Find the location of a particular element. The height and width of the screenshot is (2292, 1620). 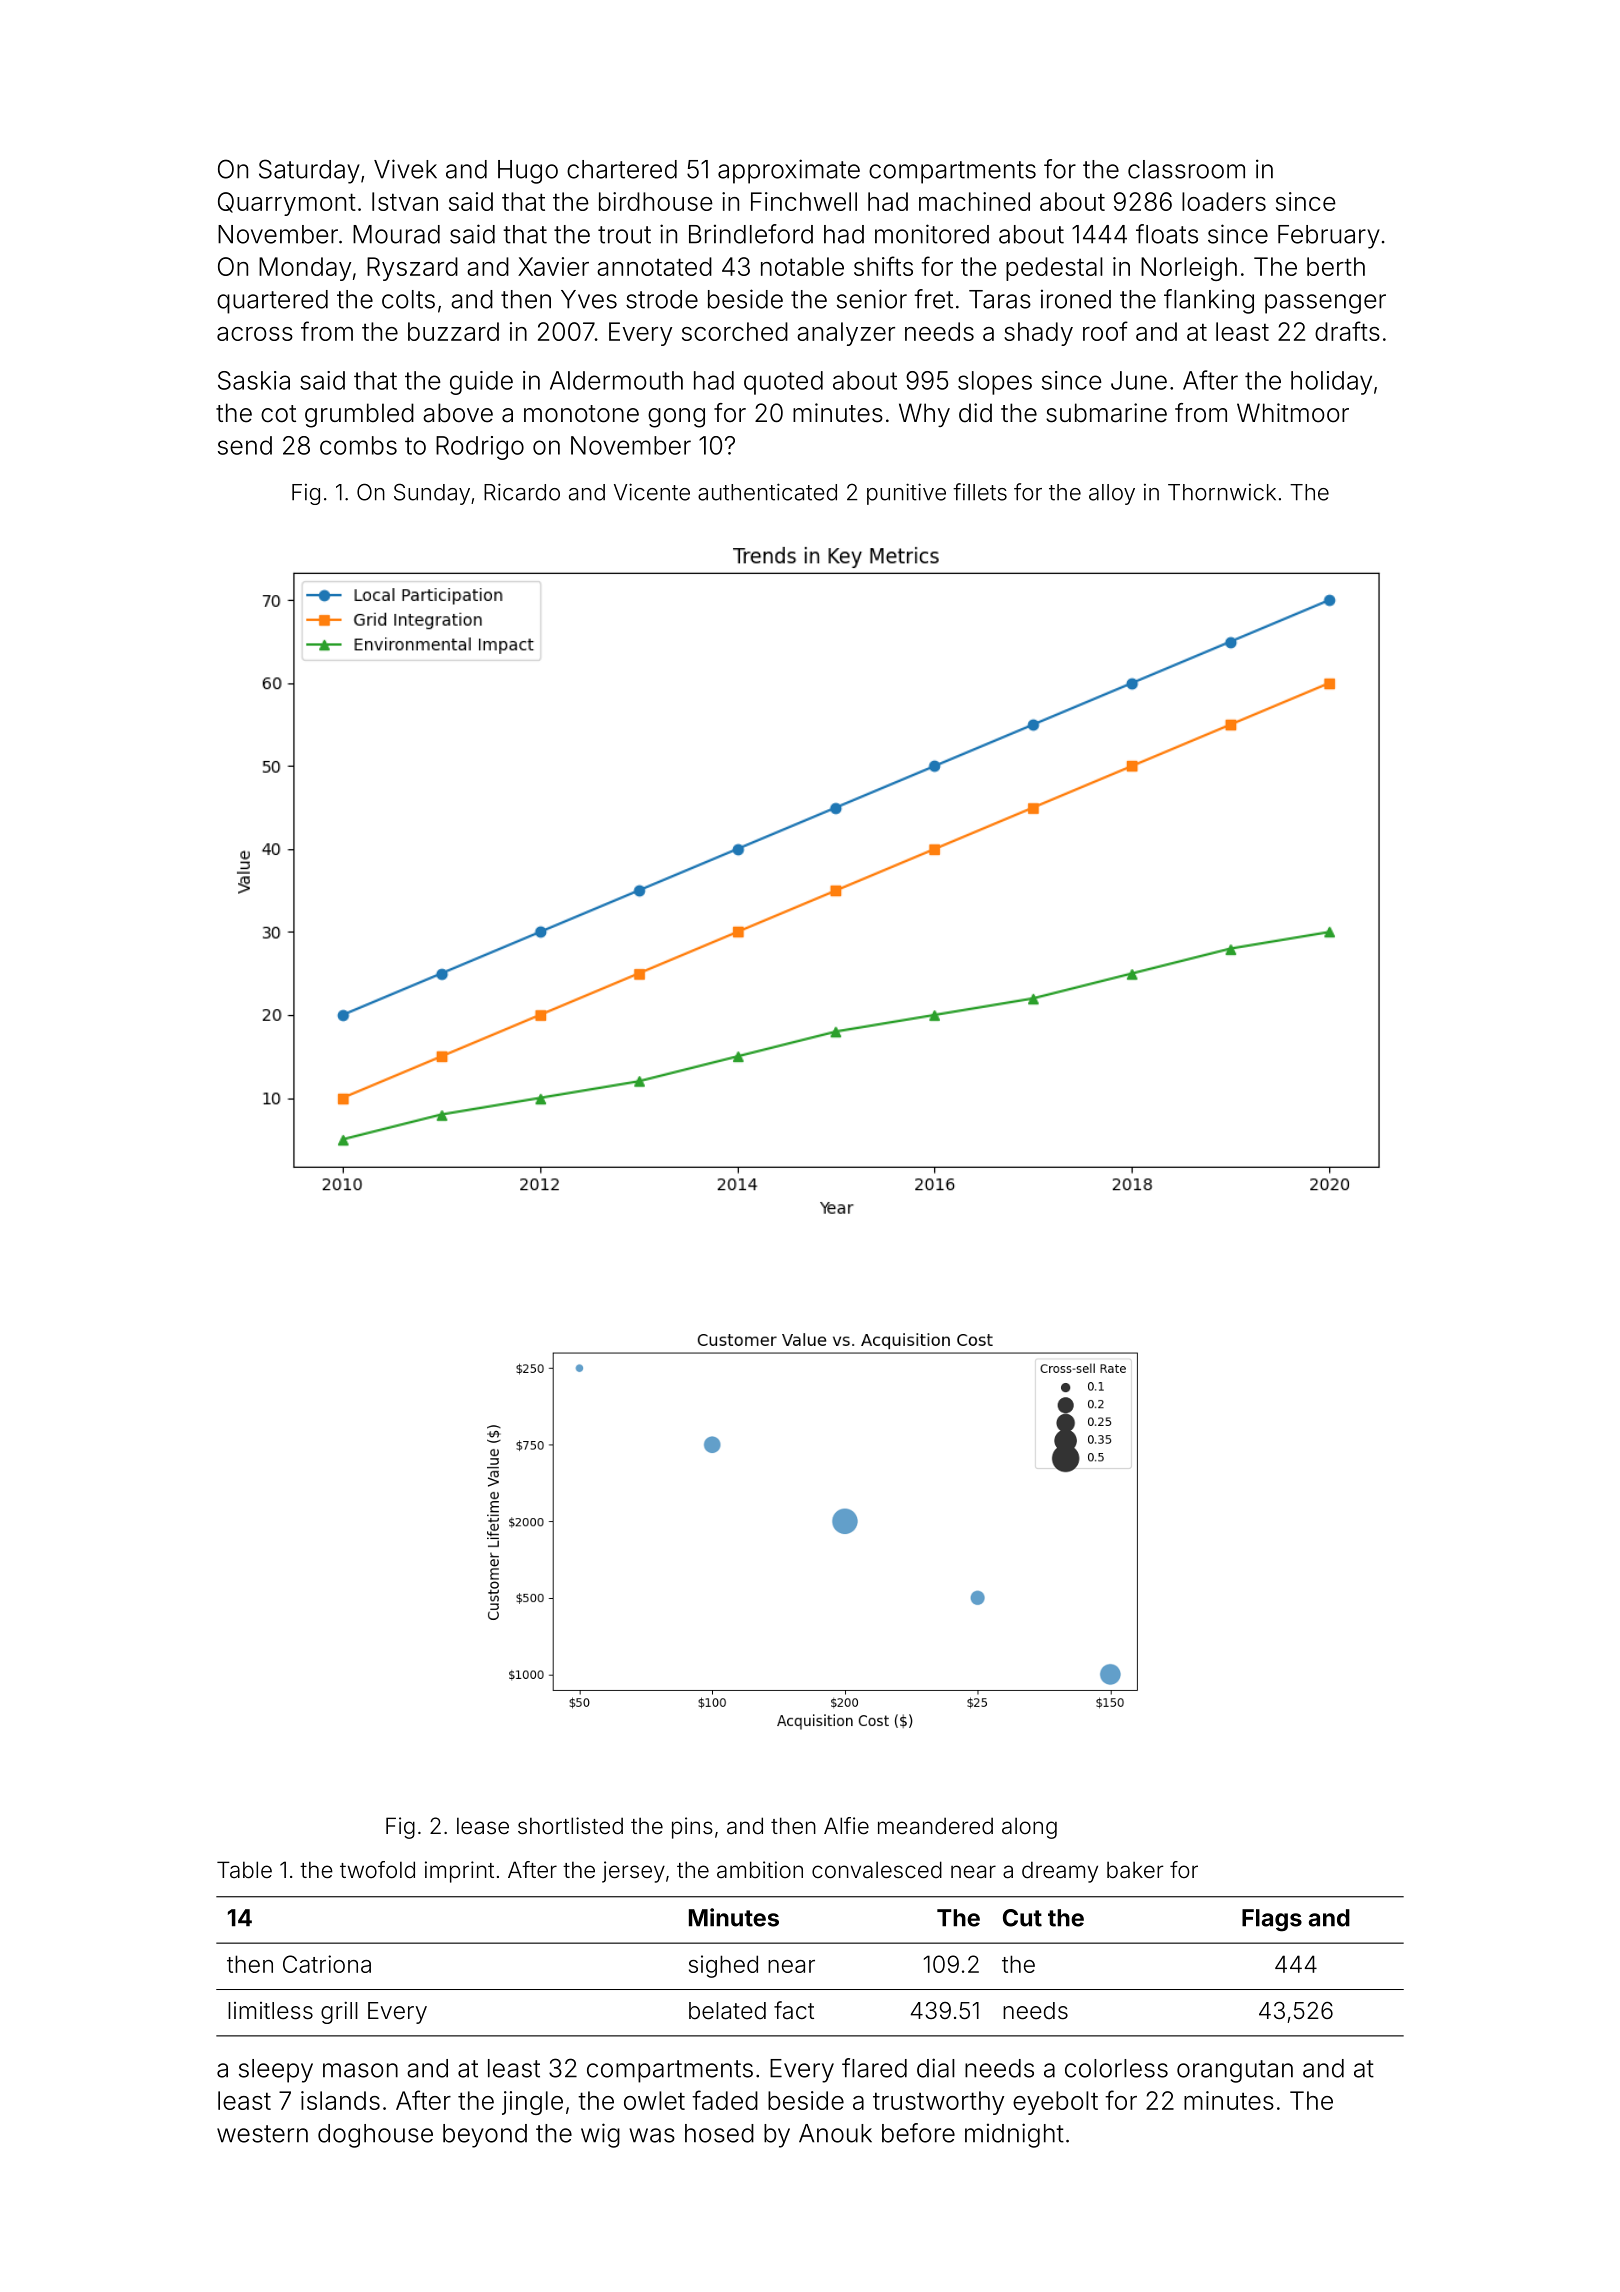

Ricardo is located at coordinates (522, 492).
